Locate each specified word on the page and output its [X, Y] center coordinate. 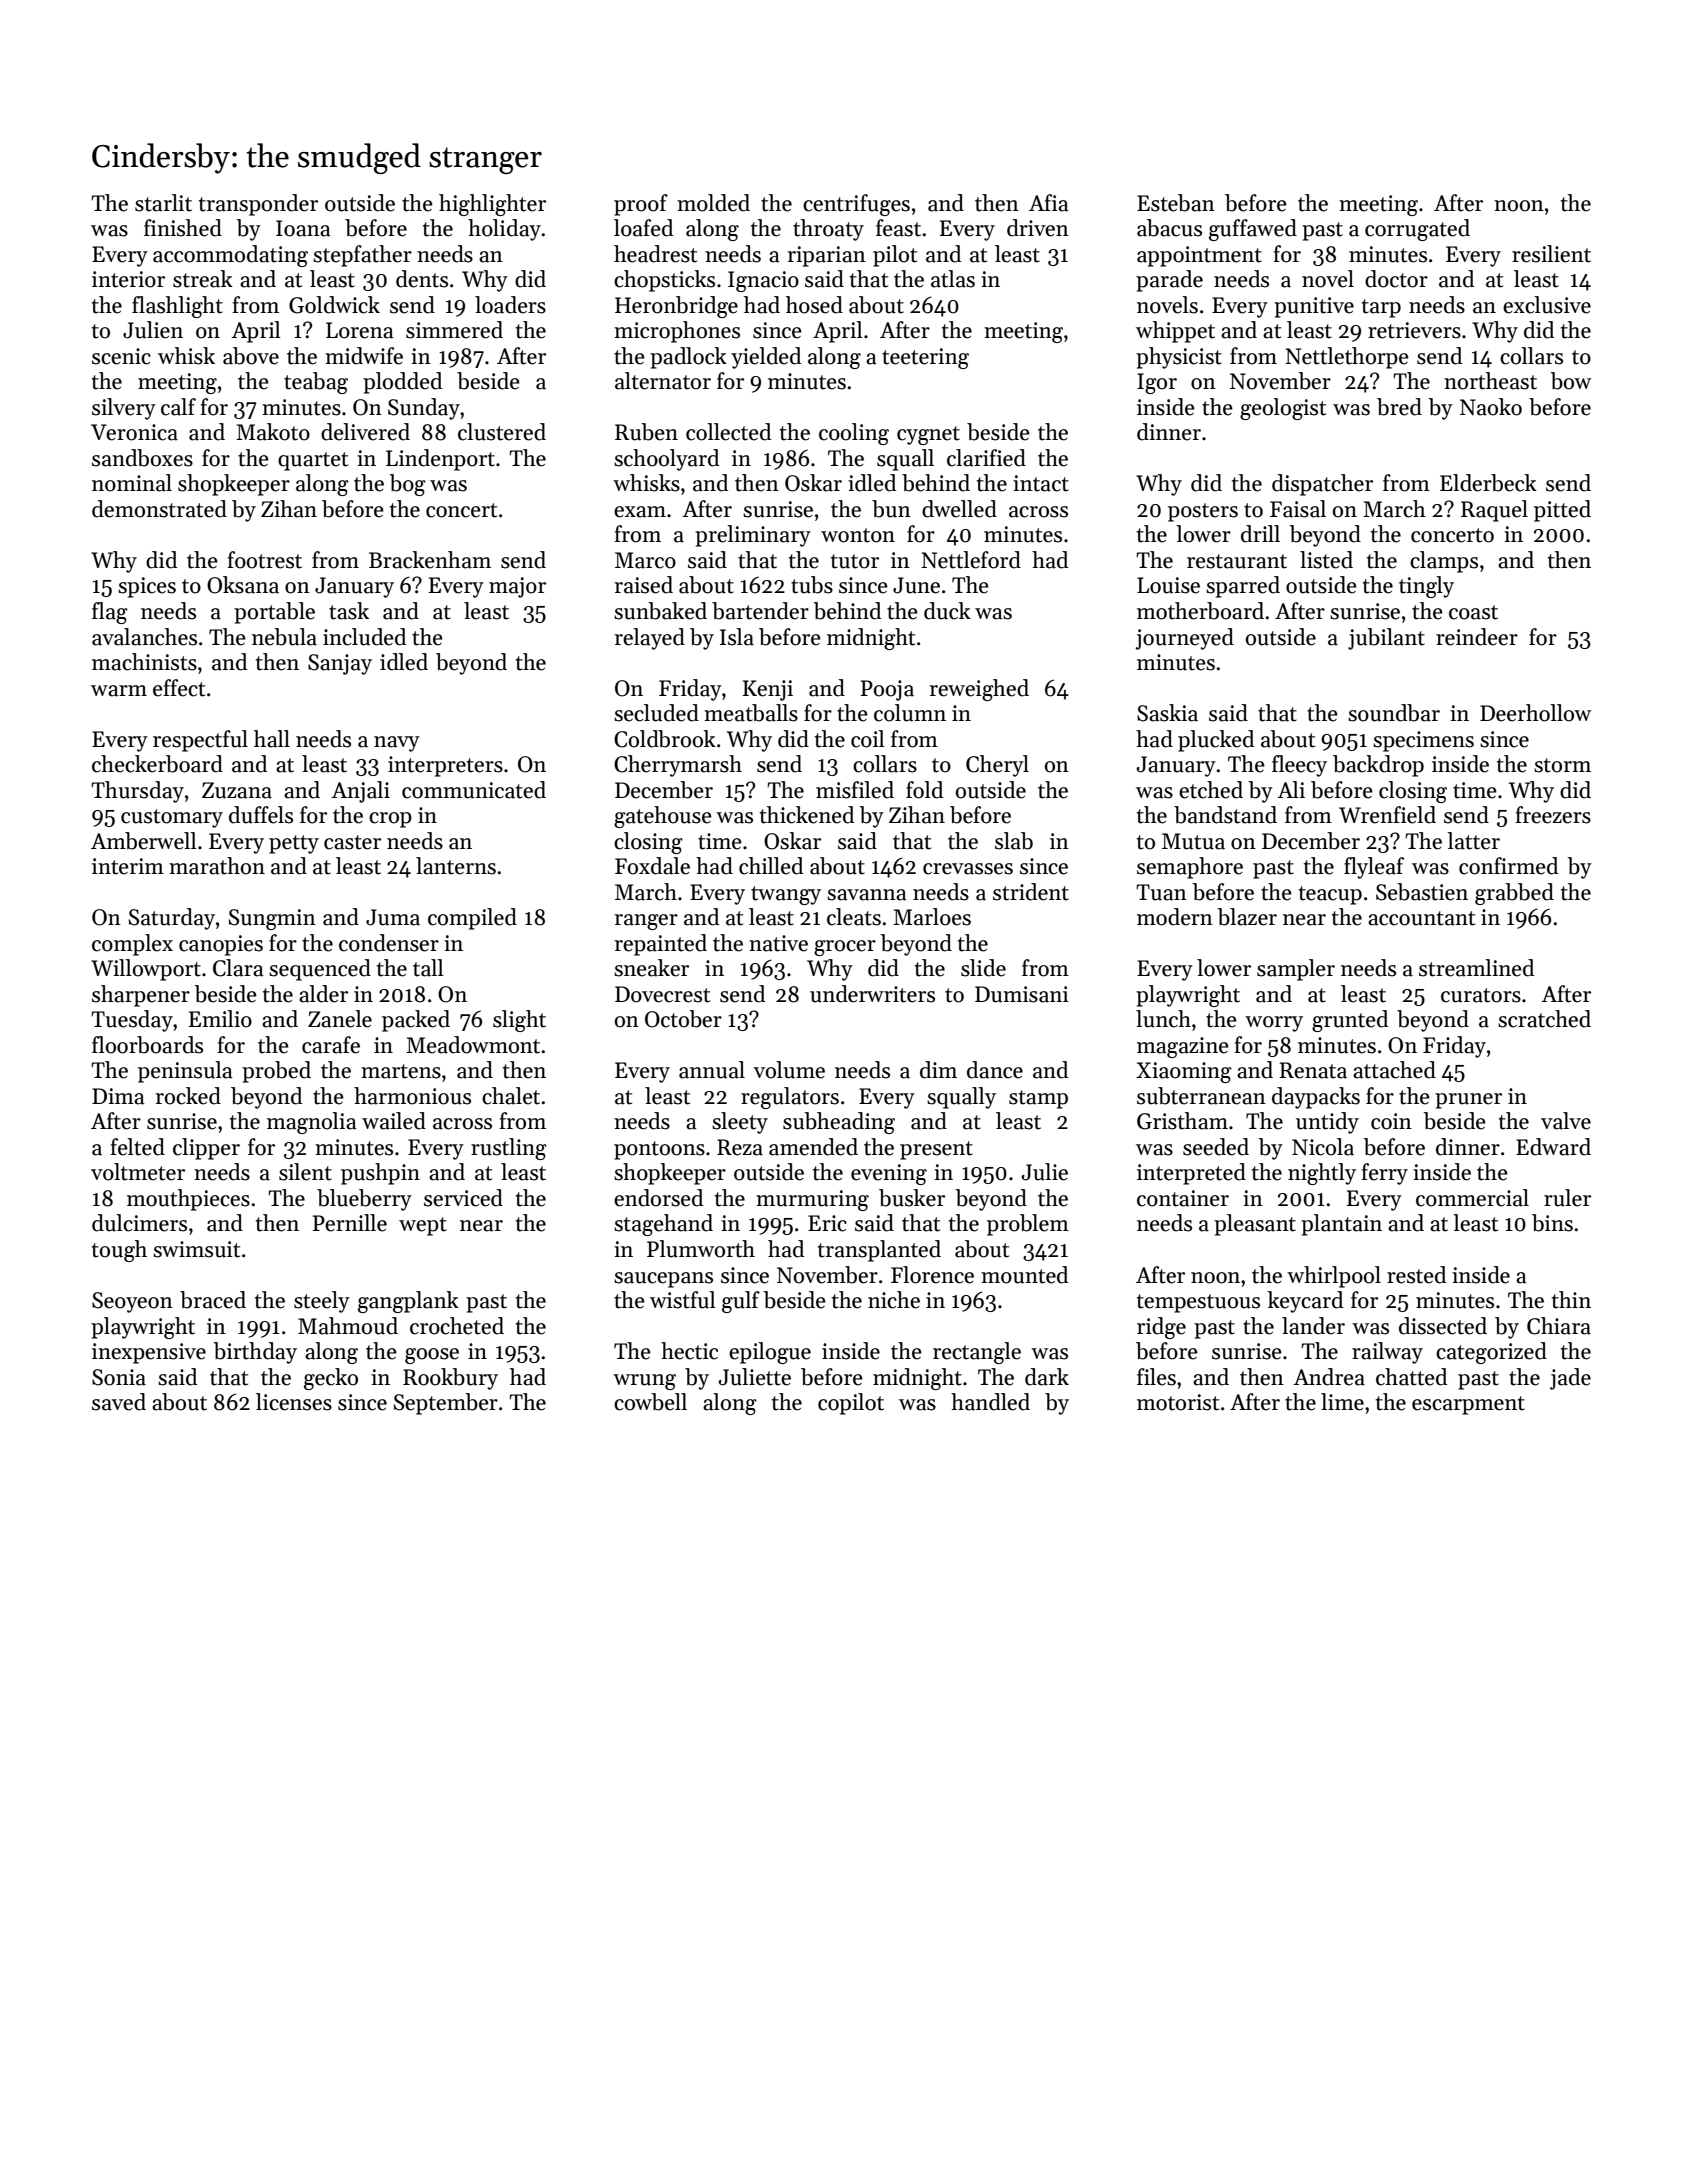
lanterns [456, 866]
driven [1038, 228]
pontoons [659, 1150]
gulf [741, 1302]
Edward [1553, 1147]
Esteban [1176, 203]
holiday [504, 230]
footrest [264, 560]
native [778, 943]
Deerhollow [1535, 713]
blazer [1247, 917]
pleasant [1255, 1225]
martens [401, 1071]
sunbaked [660, 611]
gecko [331, 1379]
